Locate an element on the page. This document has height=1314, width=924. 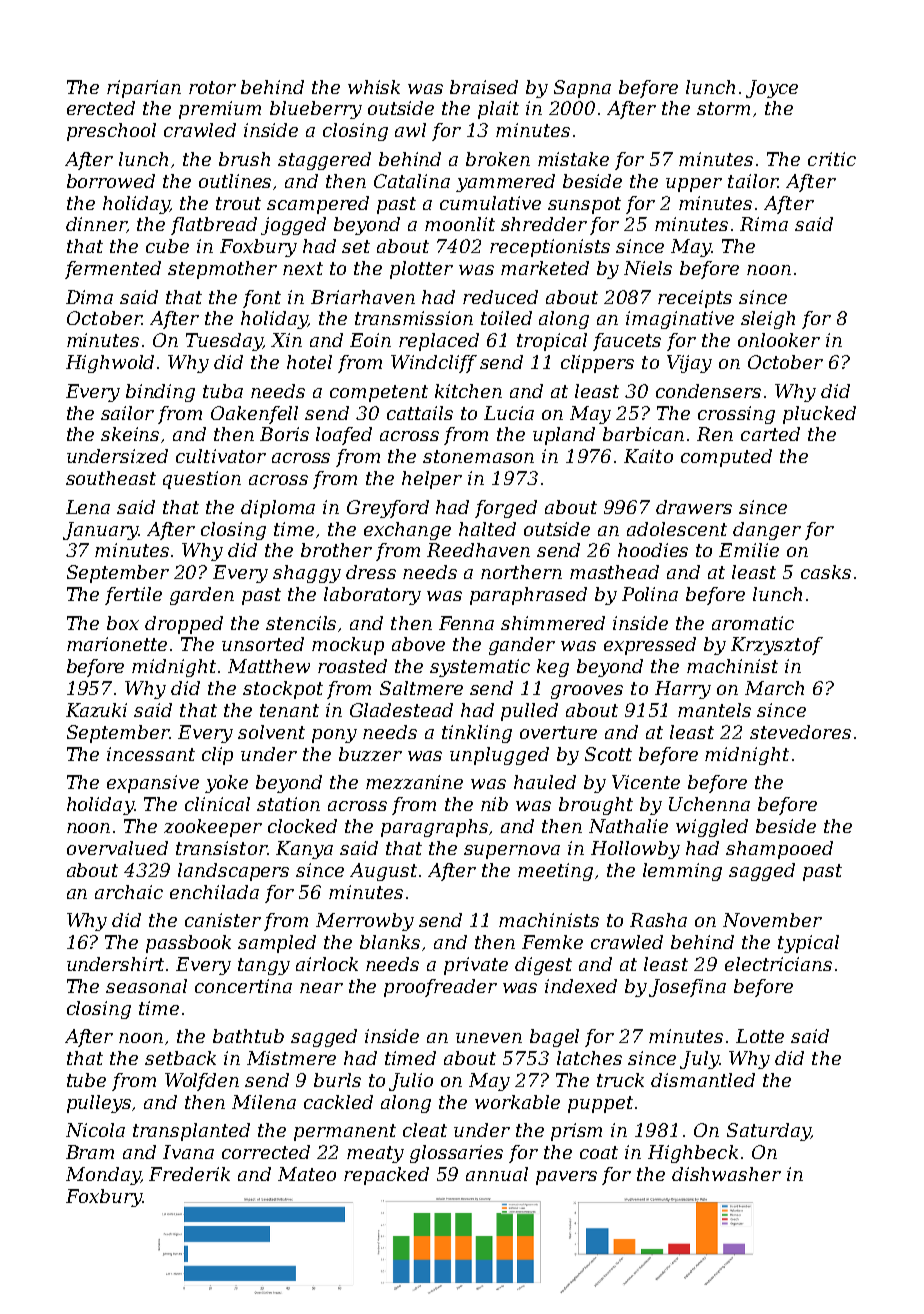
solvent is located at coordinates (271, 732).
